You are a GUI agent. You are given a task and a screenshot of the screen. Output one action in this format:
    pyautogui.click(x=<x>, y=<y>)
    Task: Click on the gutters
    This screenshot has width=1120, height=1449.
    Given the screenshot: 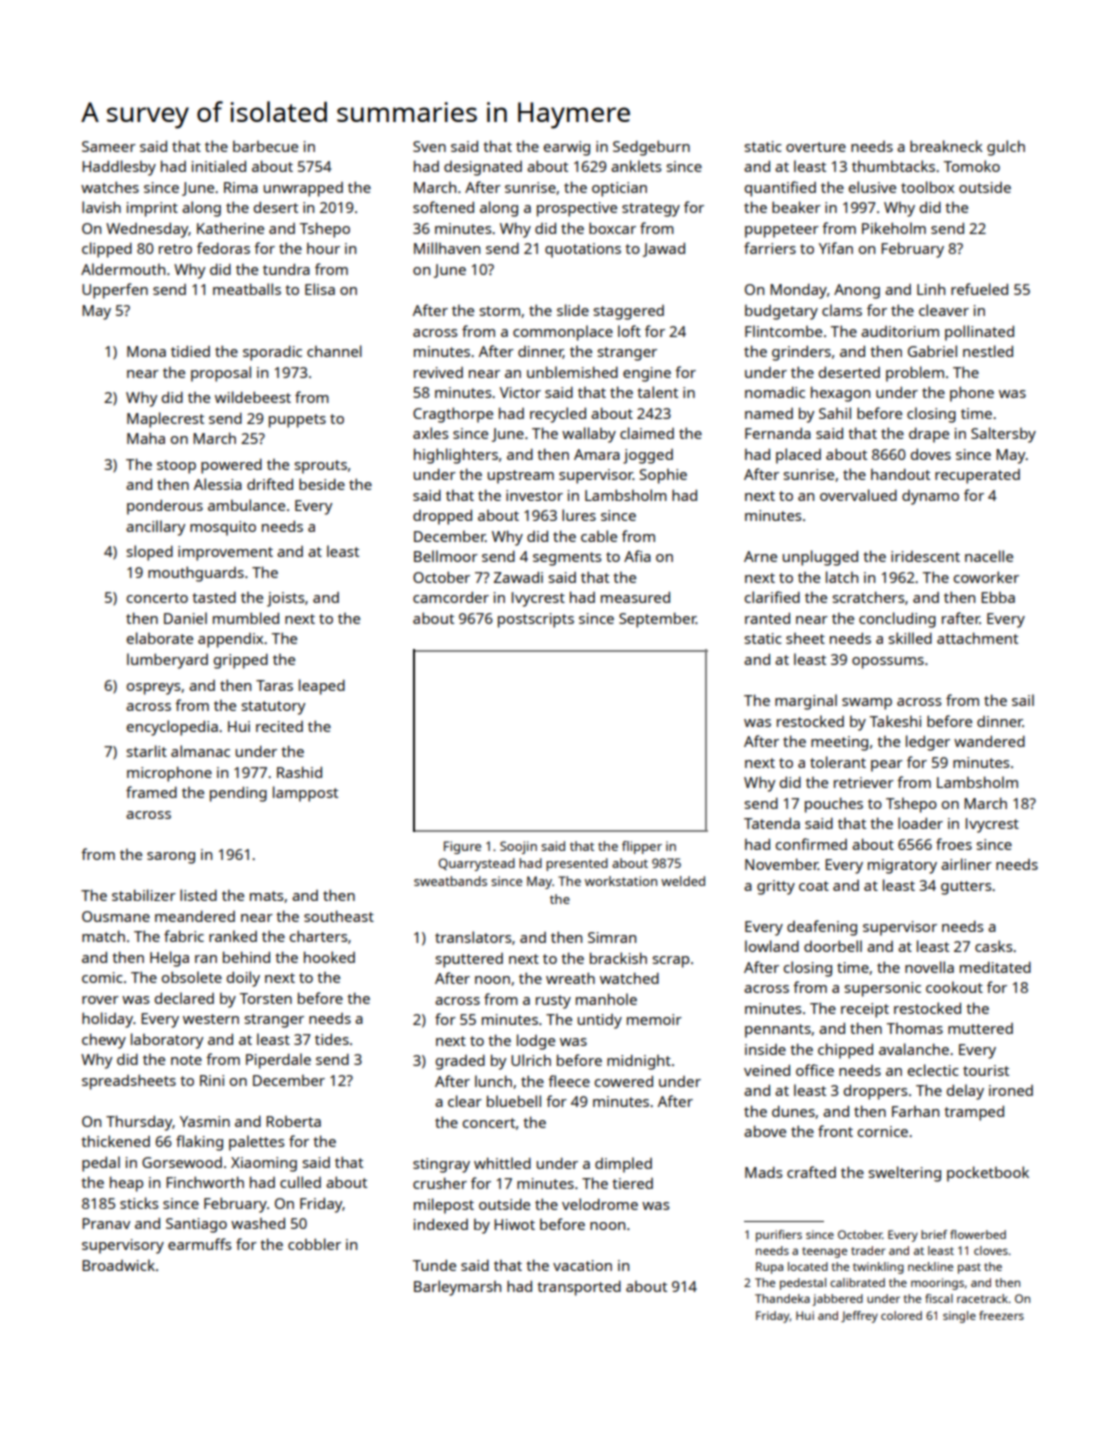 What is the action you would take?
    pyautogui.click(x=966, y=888)
